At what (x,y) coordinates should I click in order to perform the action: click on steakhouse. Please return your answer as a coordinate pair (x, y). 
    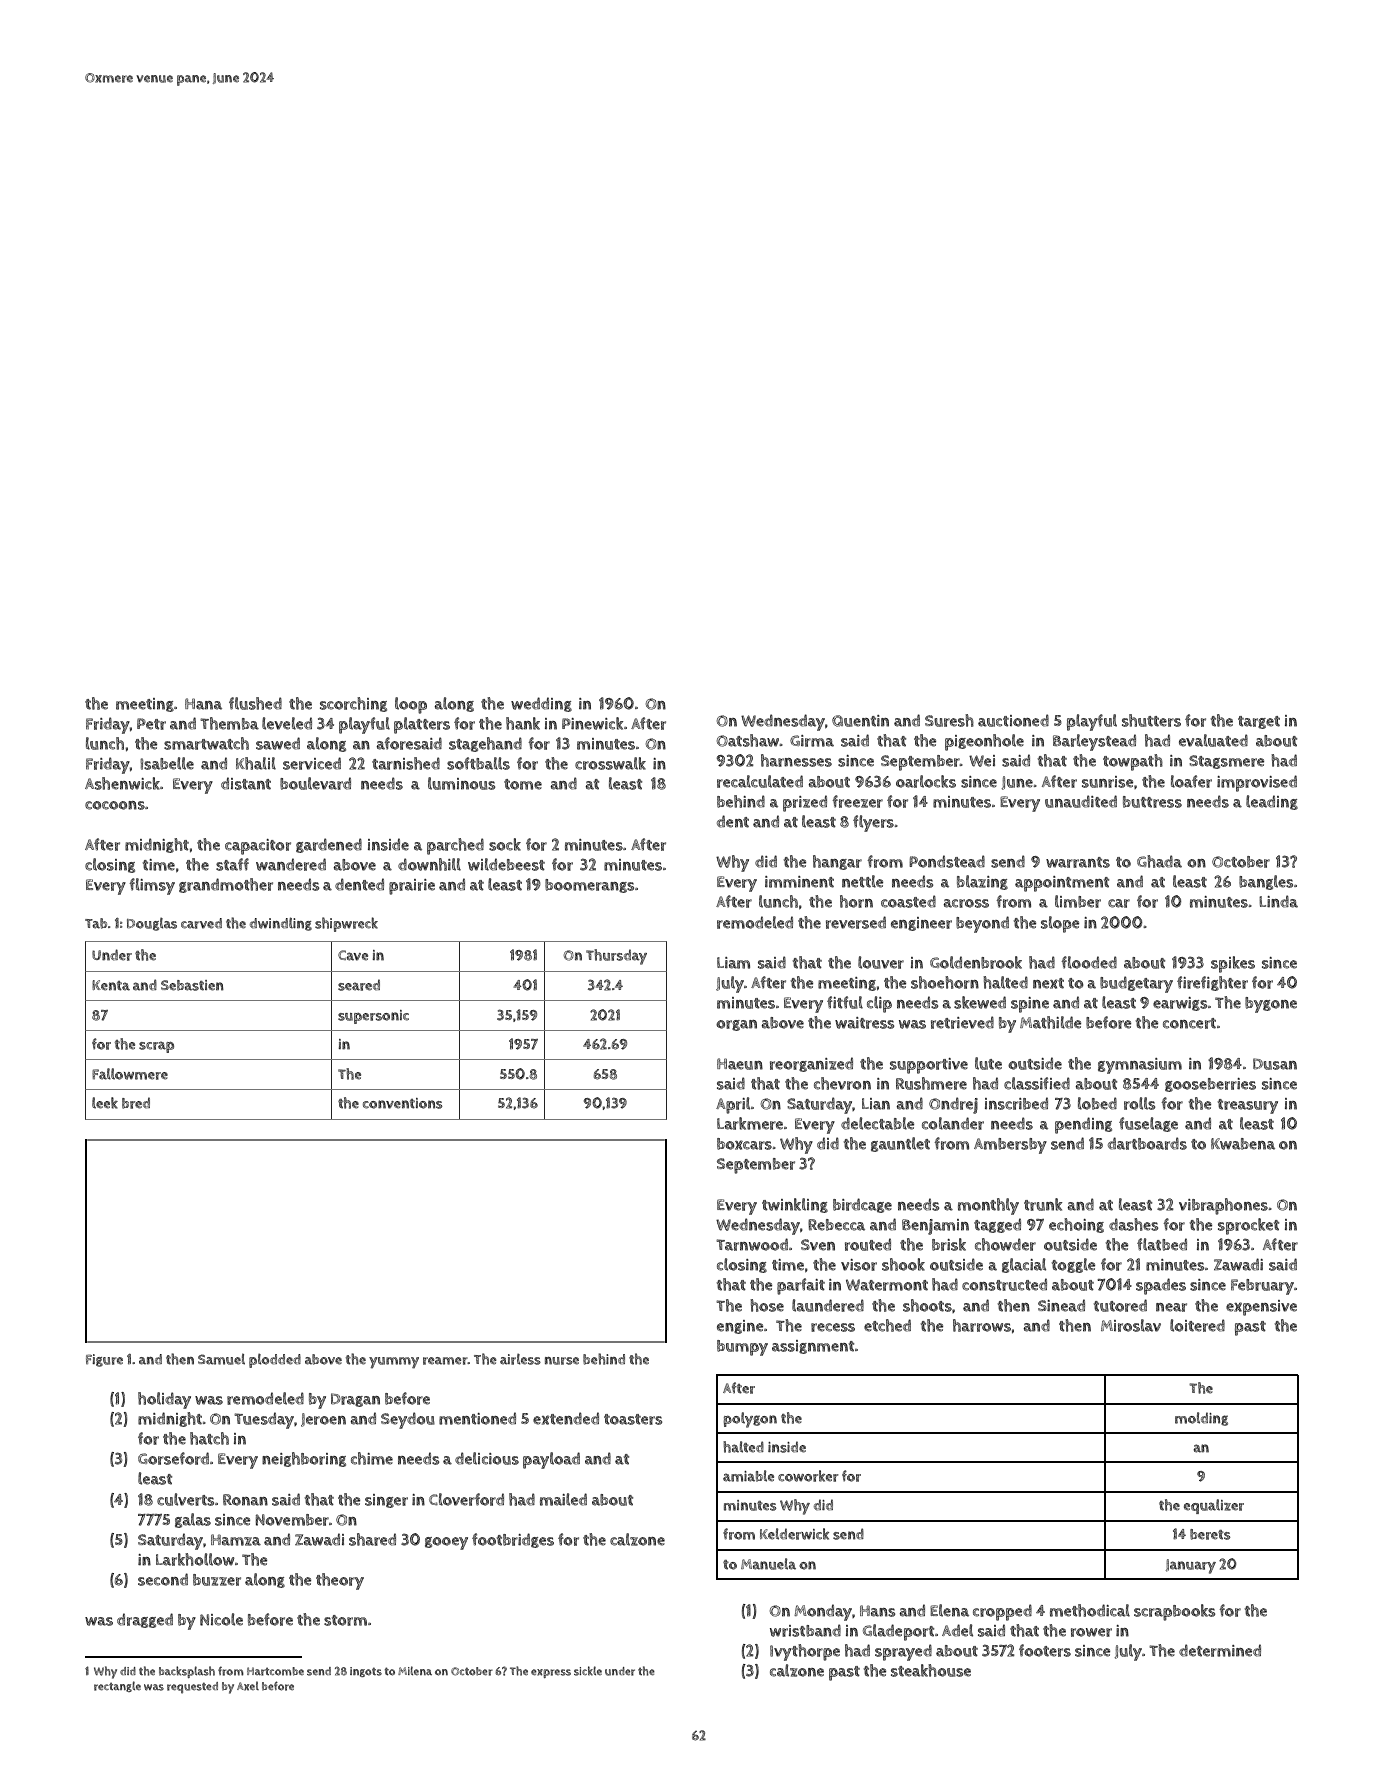
    Looking at the image, I should click on (931, 1670).
